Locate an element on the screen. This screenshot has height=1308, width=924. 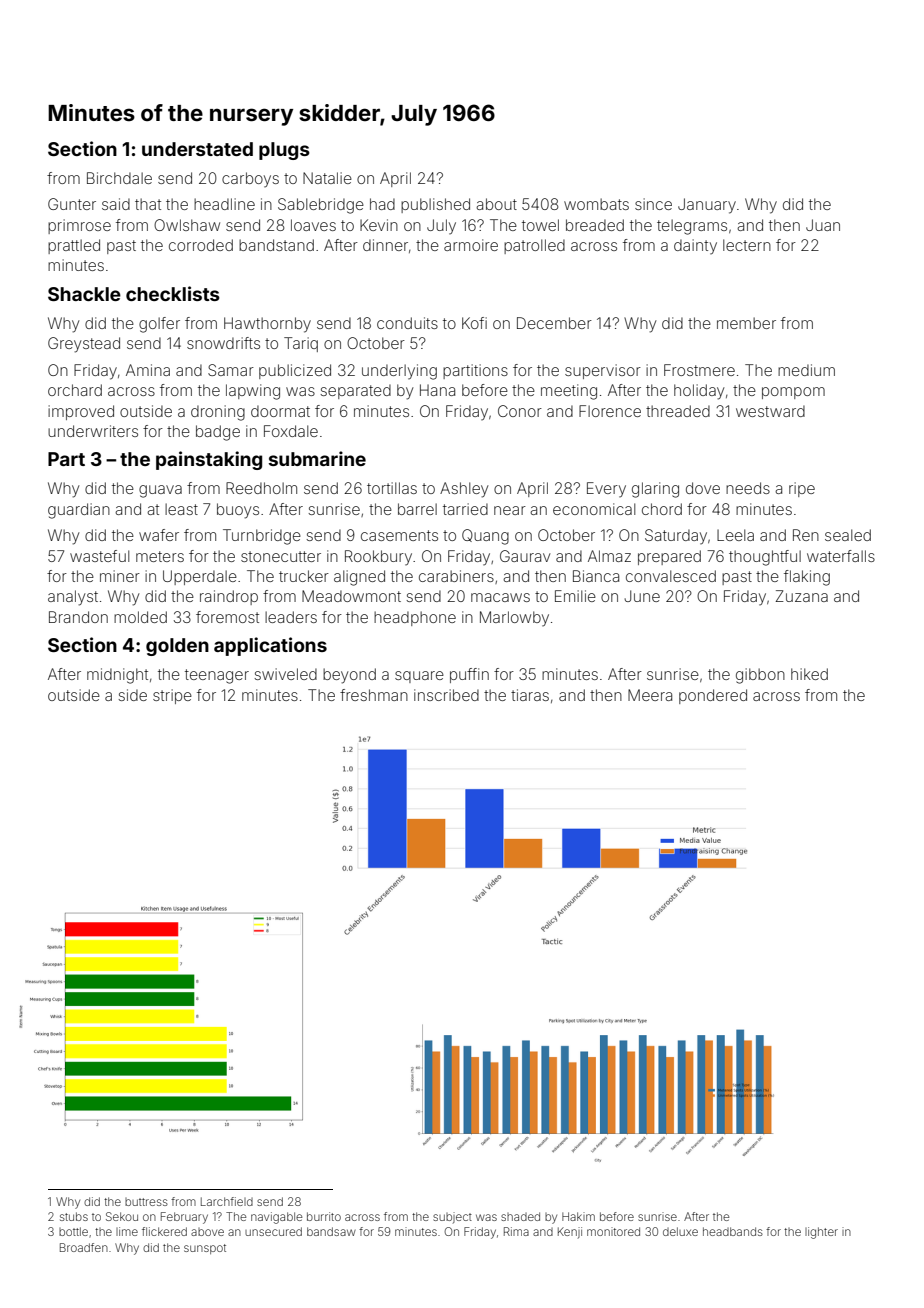
inscribed is located at coordinates (446, 695).
